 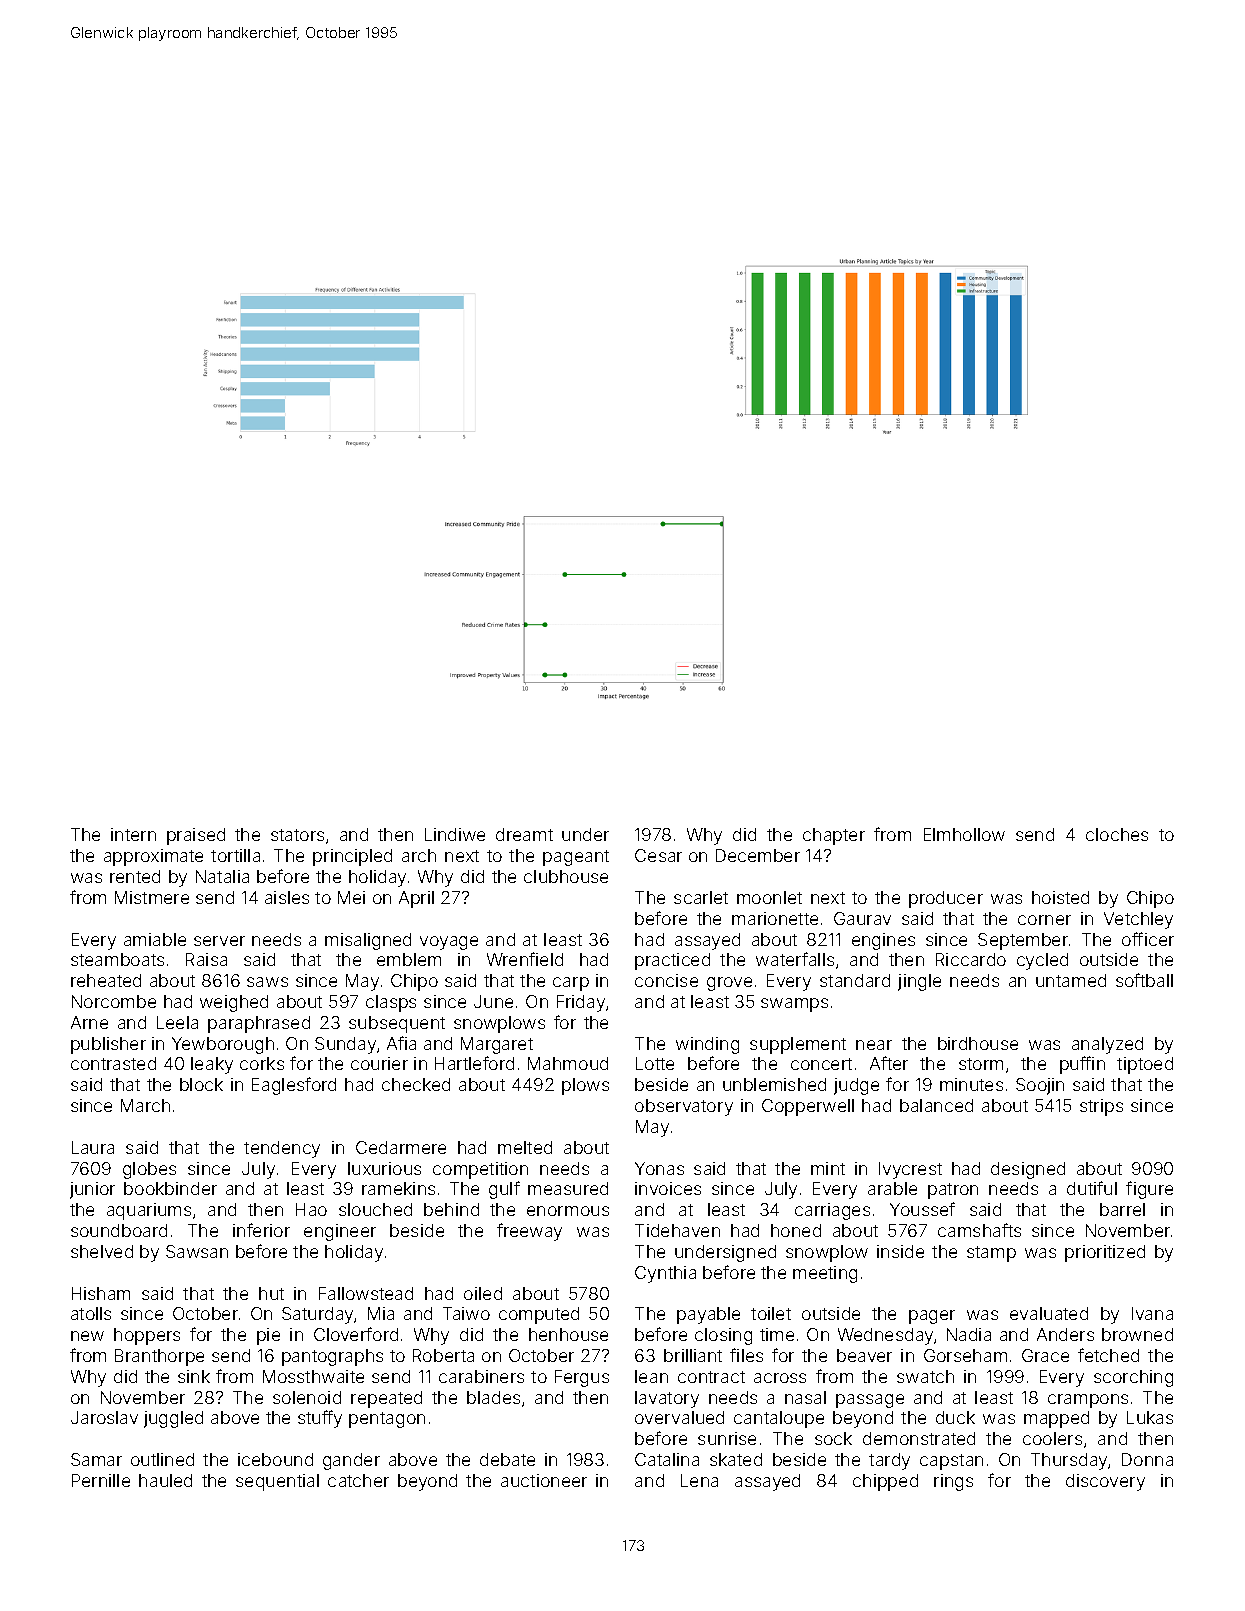 I want to click on chapter, so click(x=834, y=836).
